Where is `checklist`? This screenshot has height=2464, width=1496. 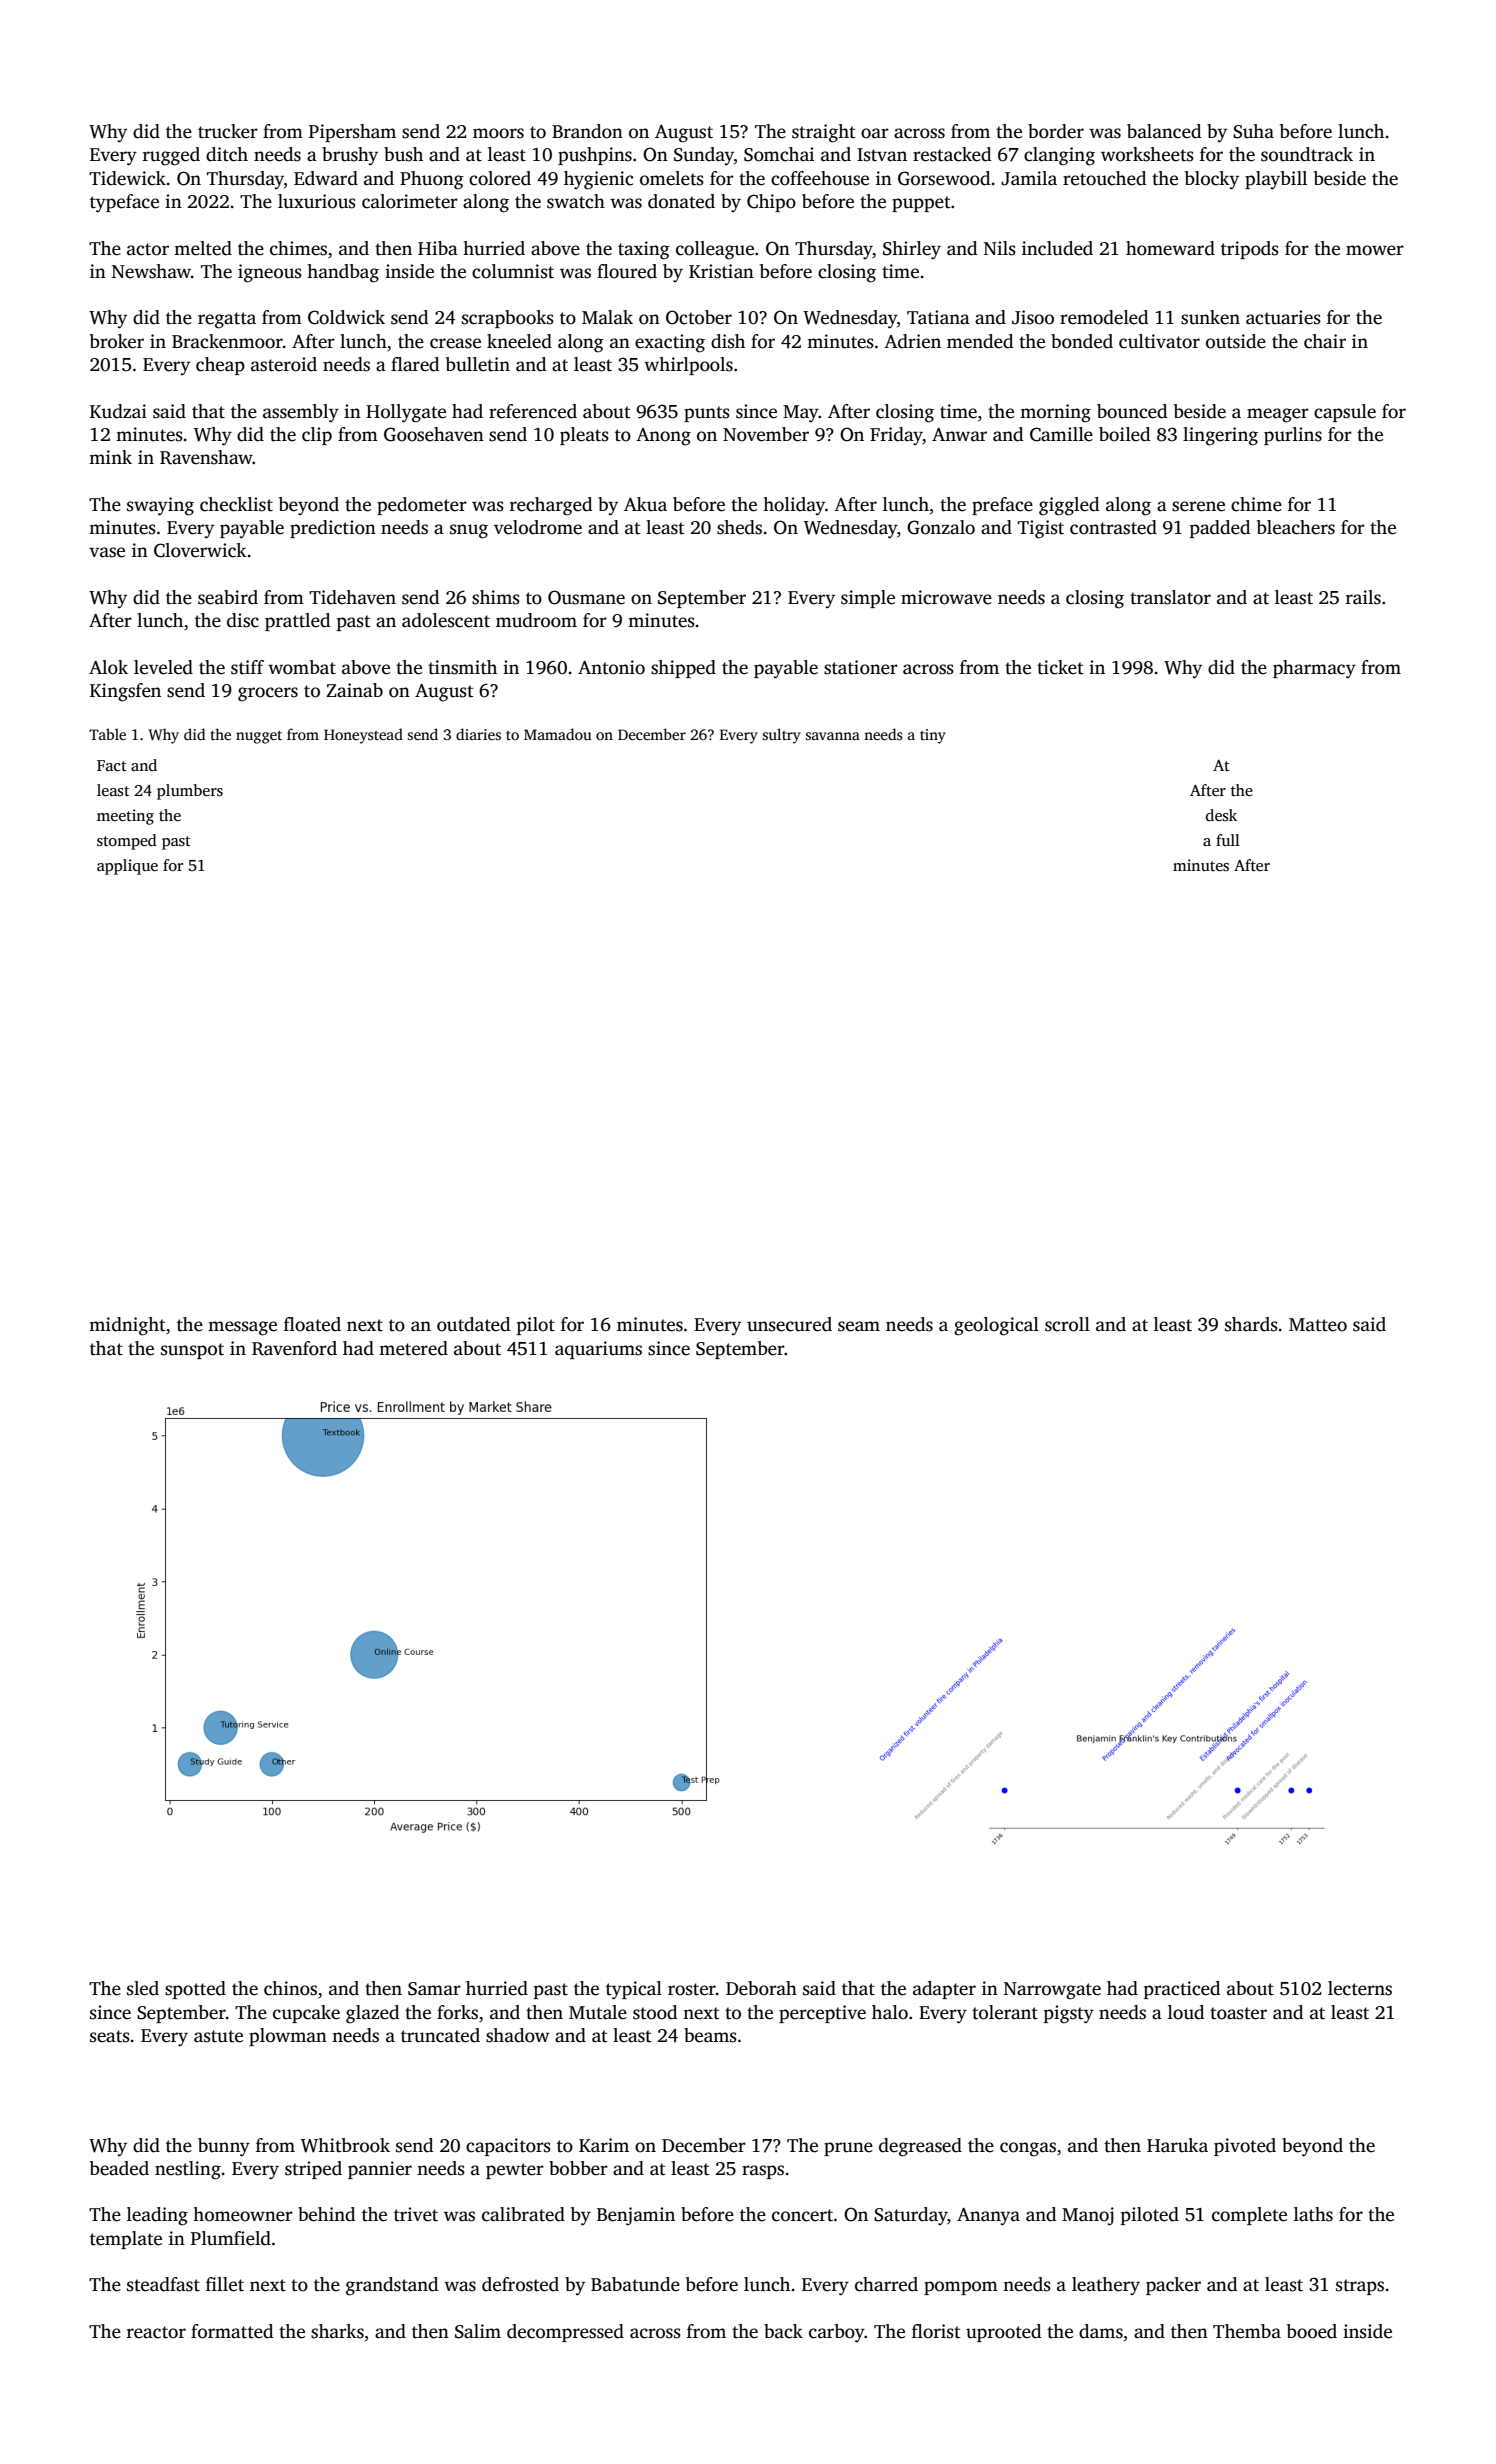 checklist is located at coordinates (236, 504).
